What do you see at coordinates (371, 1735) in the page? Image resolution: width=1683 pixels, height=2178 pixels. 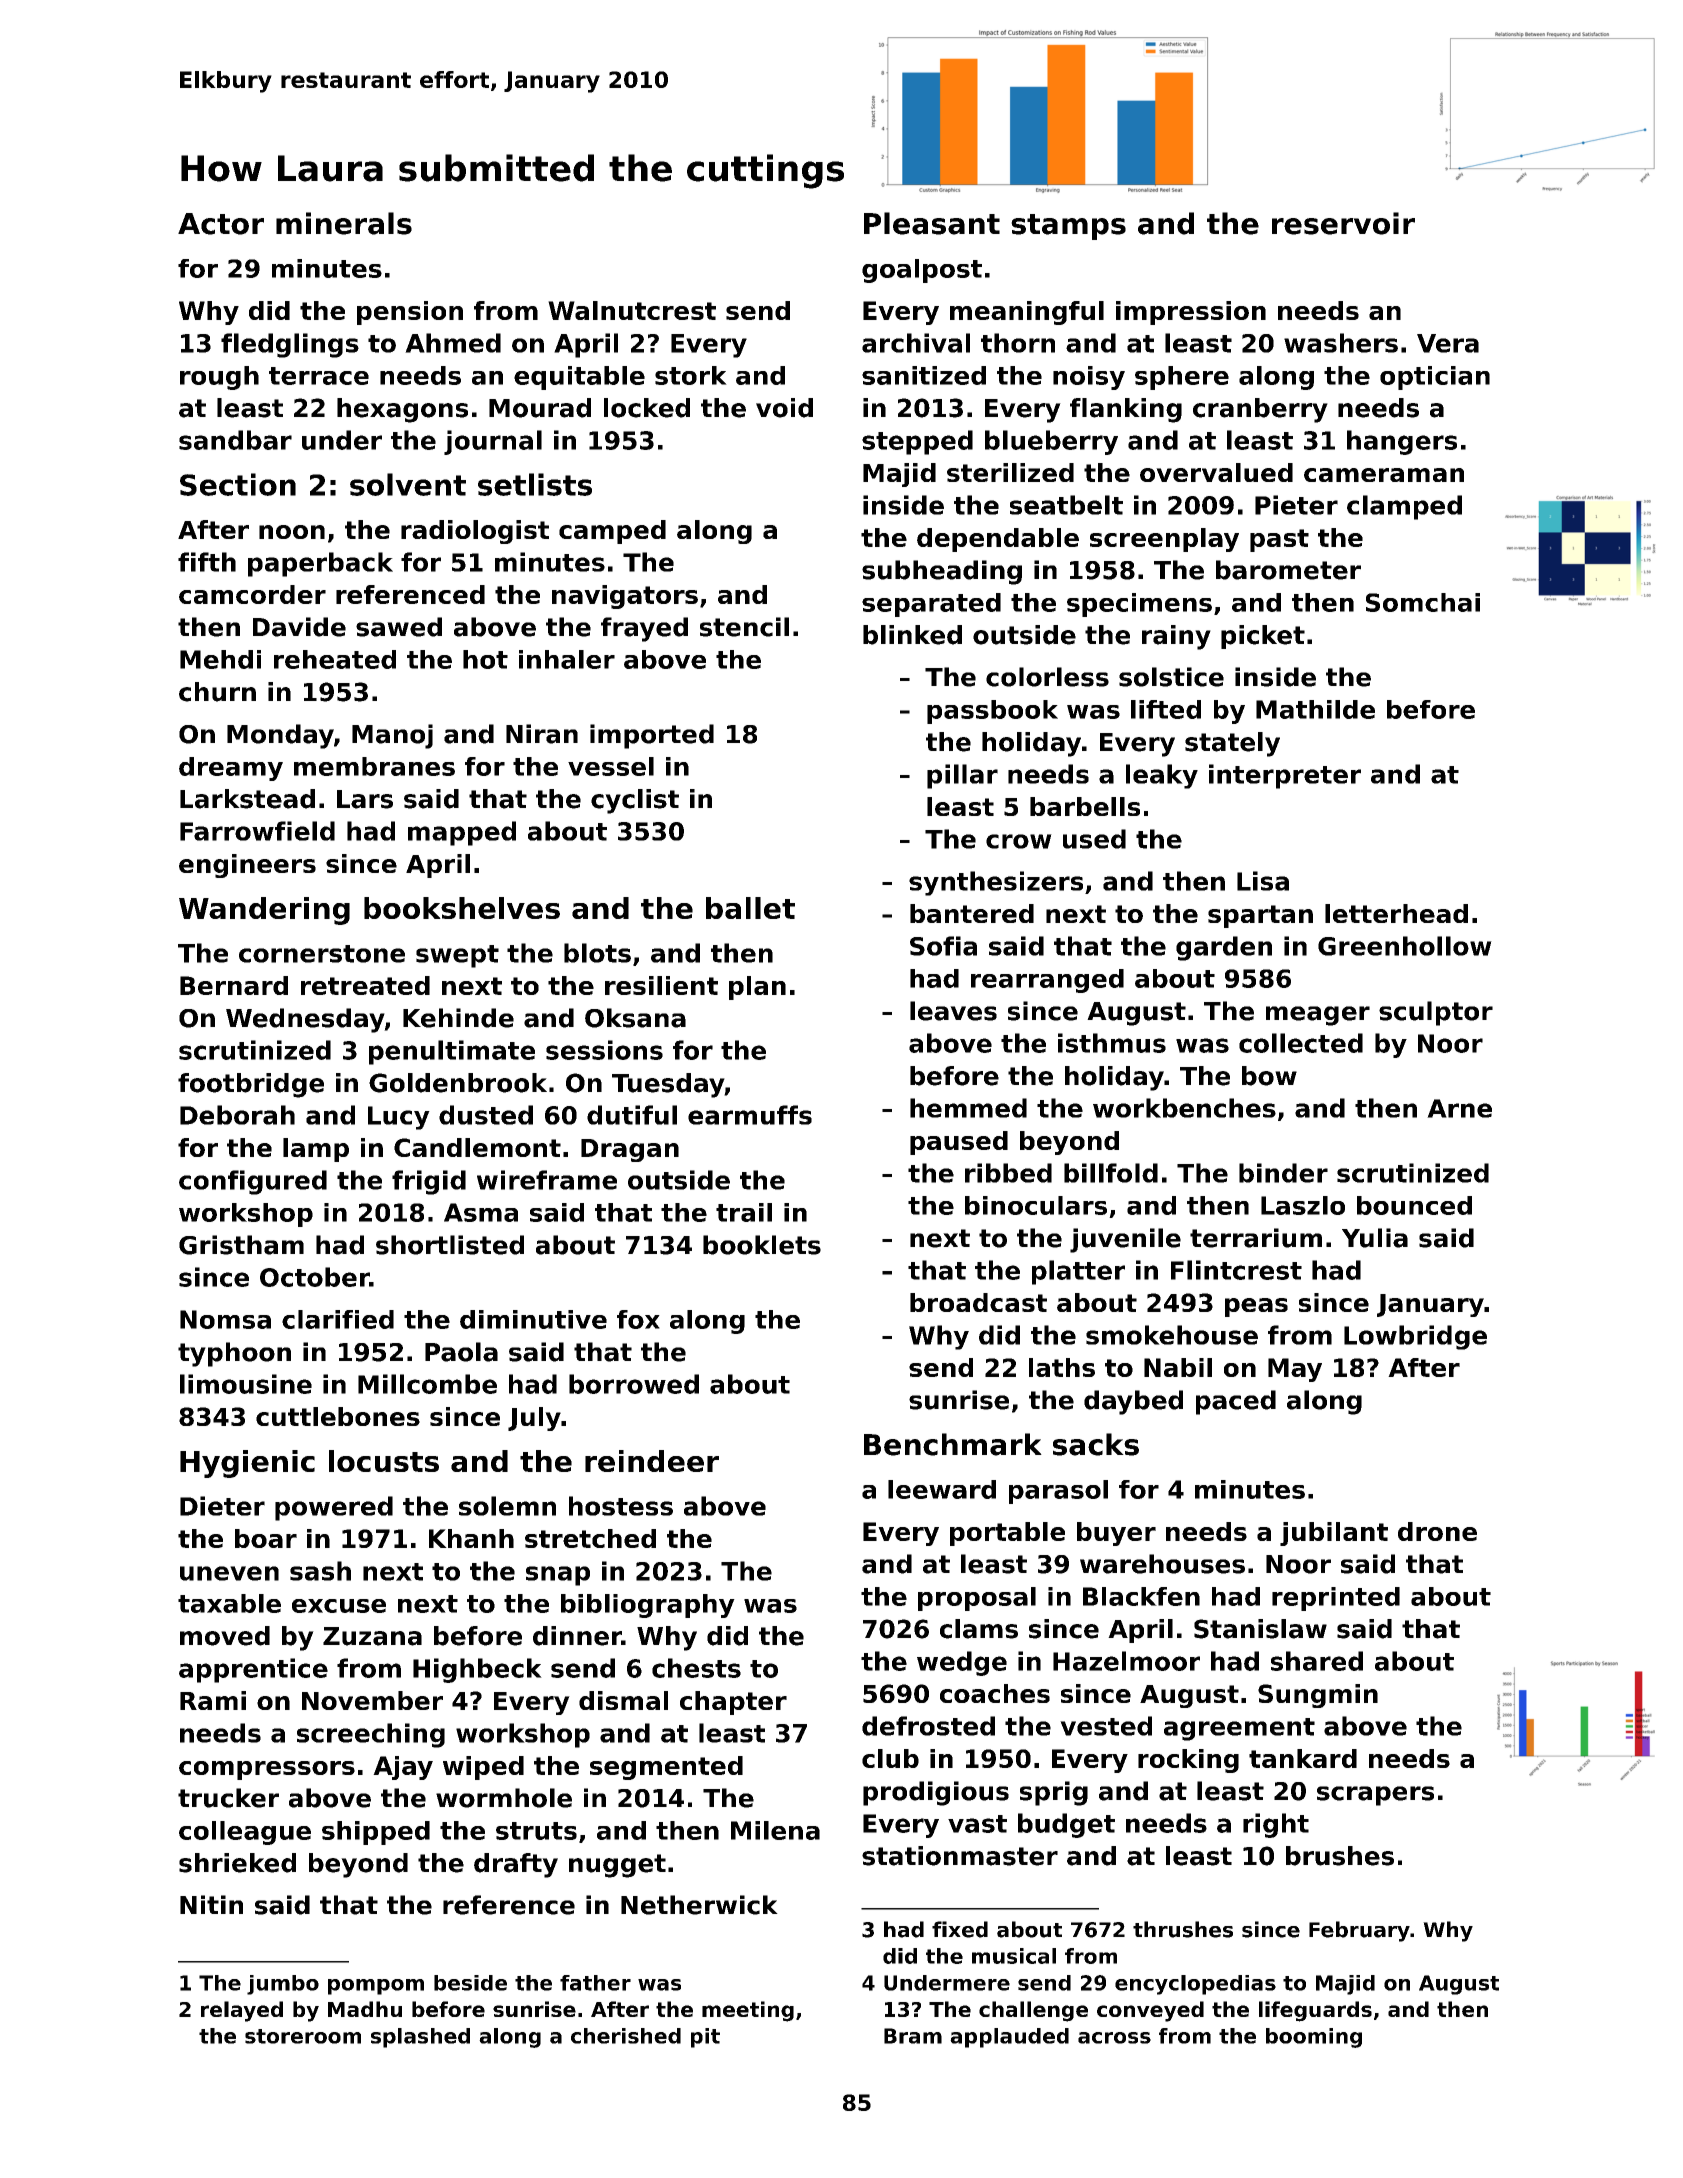 I see `screeching` at bounding box center [371, 1735].
